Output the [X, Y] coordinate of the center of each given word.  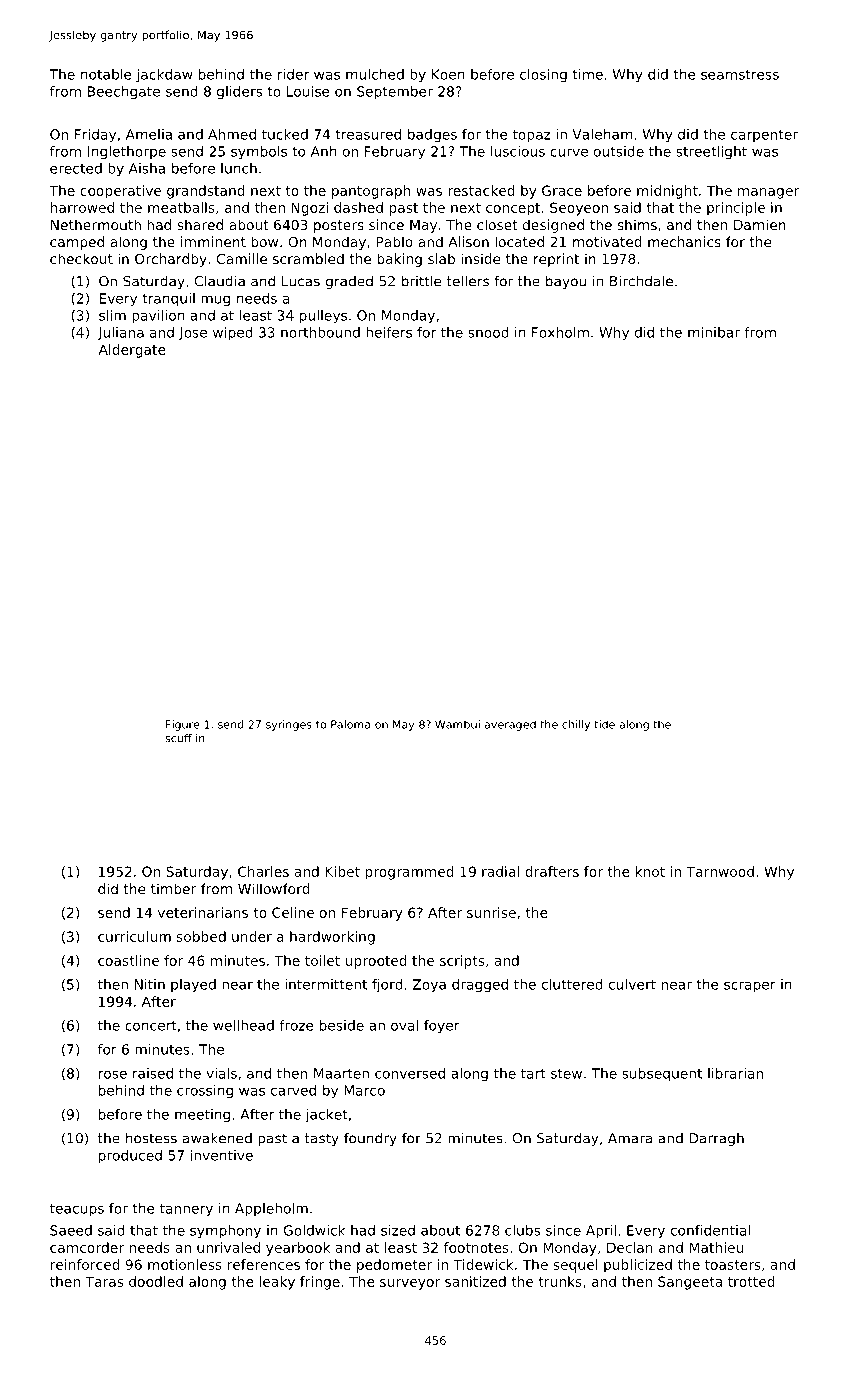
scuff [178, 738]
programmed [409, 873]
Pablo [394, 241]
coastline [128, 960]
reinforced [85, 1264]
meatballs [181, 207]
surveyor [410, 1284]
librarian [735, 1073]
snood [488, 332]
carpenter [764, 136]
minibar [714, 332]
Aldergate [132, 351]
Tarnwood [720, 871]
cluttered [572, 984]
